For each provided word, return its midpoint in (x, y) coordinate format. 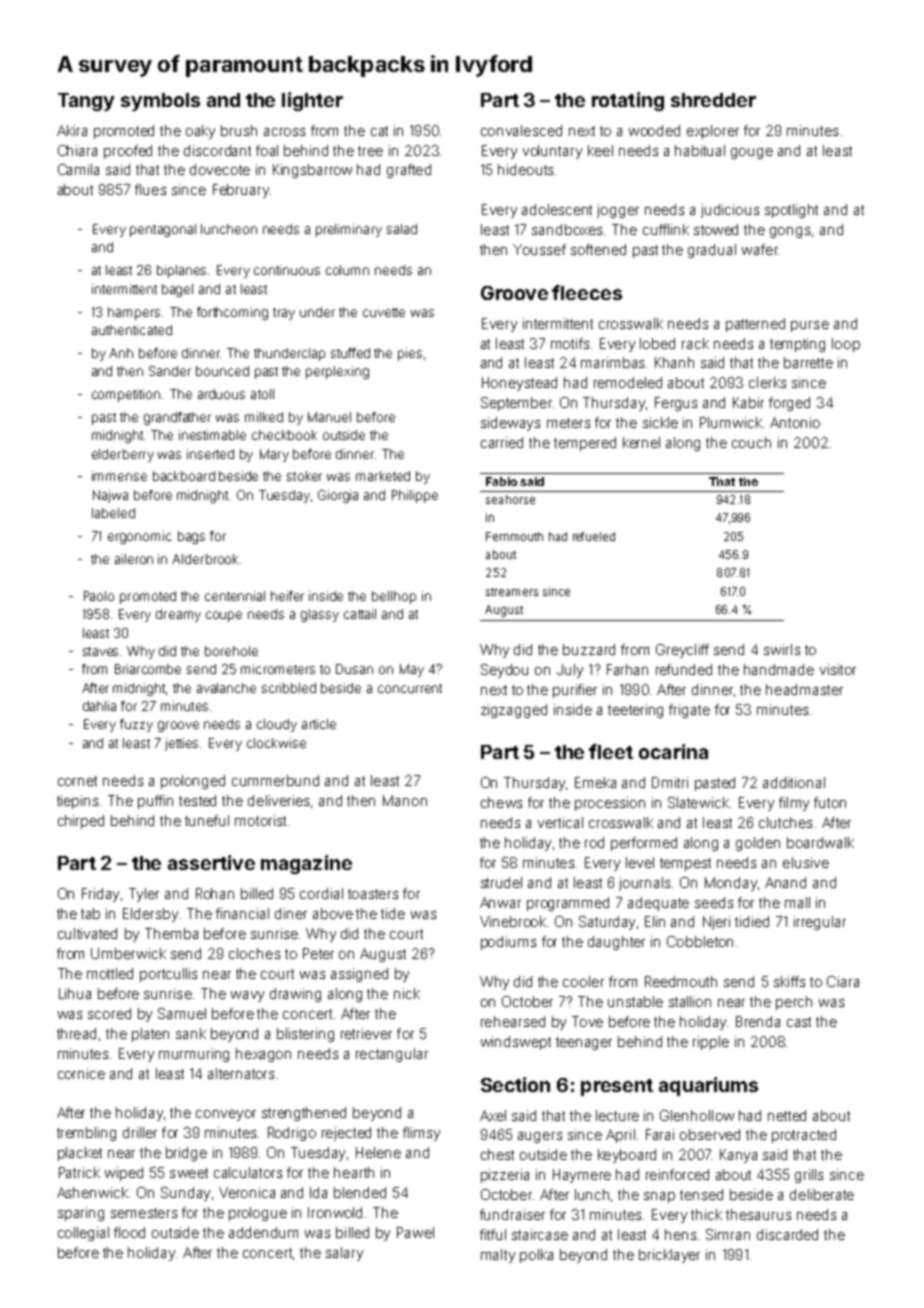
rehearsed (513, 1021)
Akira (72, 130)
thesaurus (758, 1214)
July (570, 671)
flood (129, 1232)
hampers (134, 313)
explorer (713, 132)
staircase (540, 1234)
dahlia (99, 706)
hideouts (525, 169)
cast (799, 1022)
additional (794, 782)
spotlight (791, 211)
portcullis (168, 975)
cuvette (384, 312)
